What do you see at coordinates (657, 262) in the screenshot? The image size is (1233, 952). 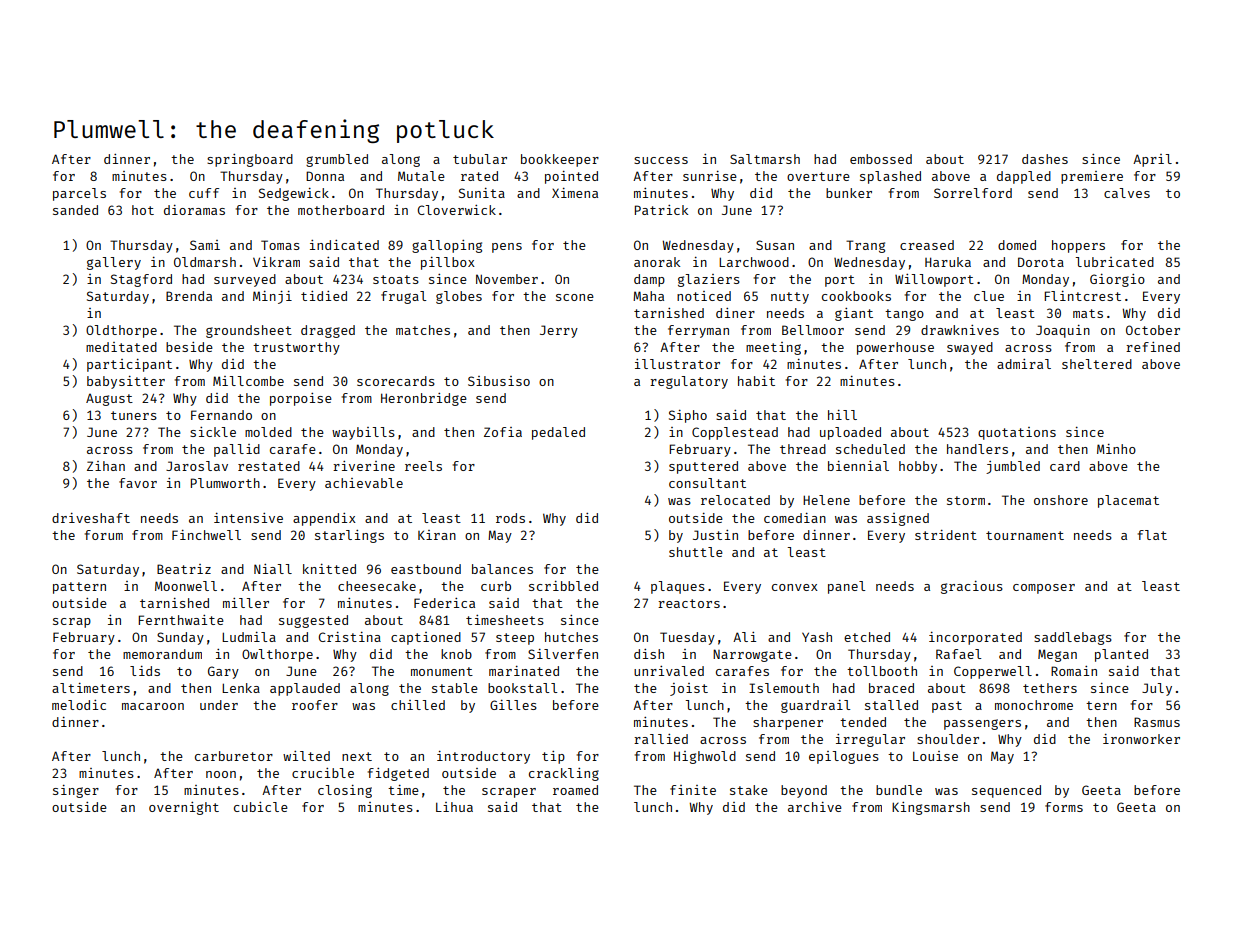 I see `anorak` at bounding box center [657, 262].
